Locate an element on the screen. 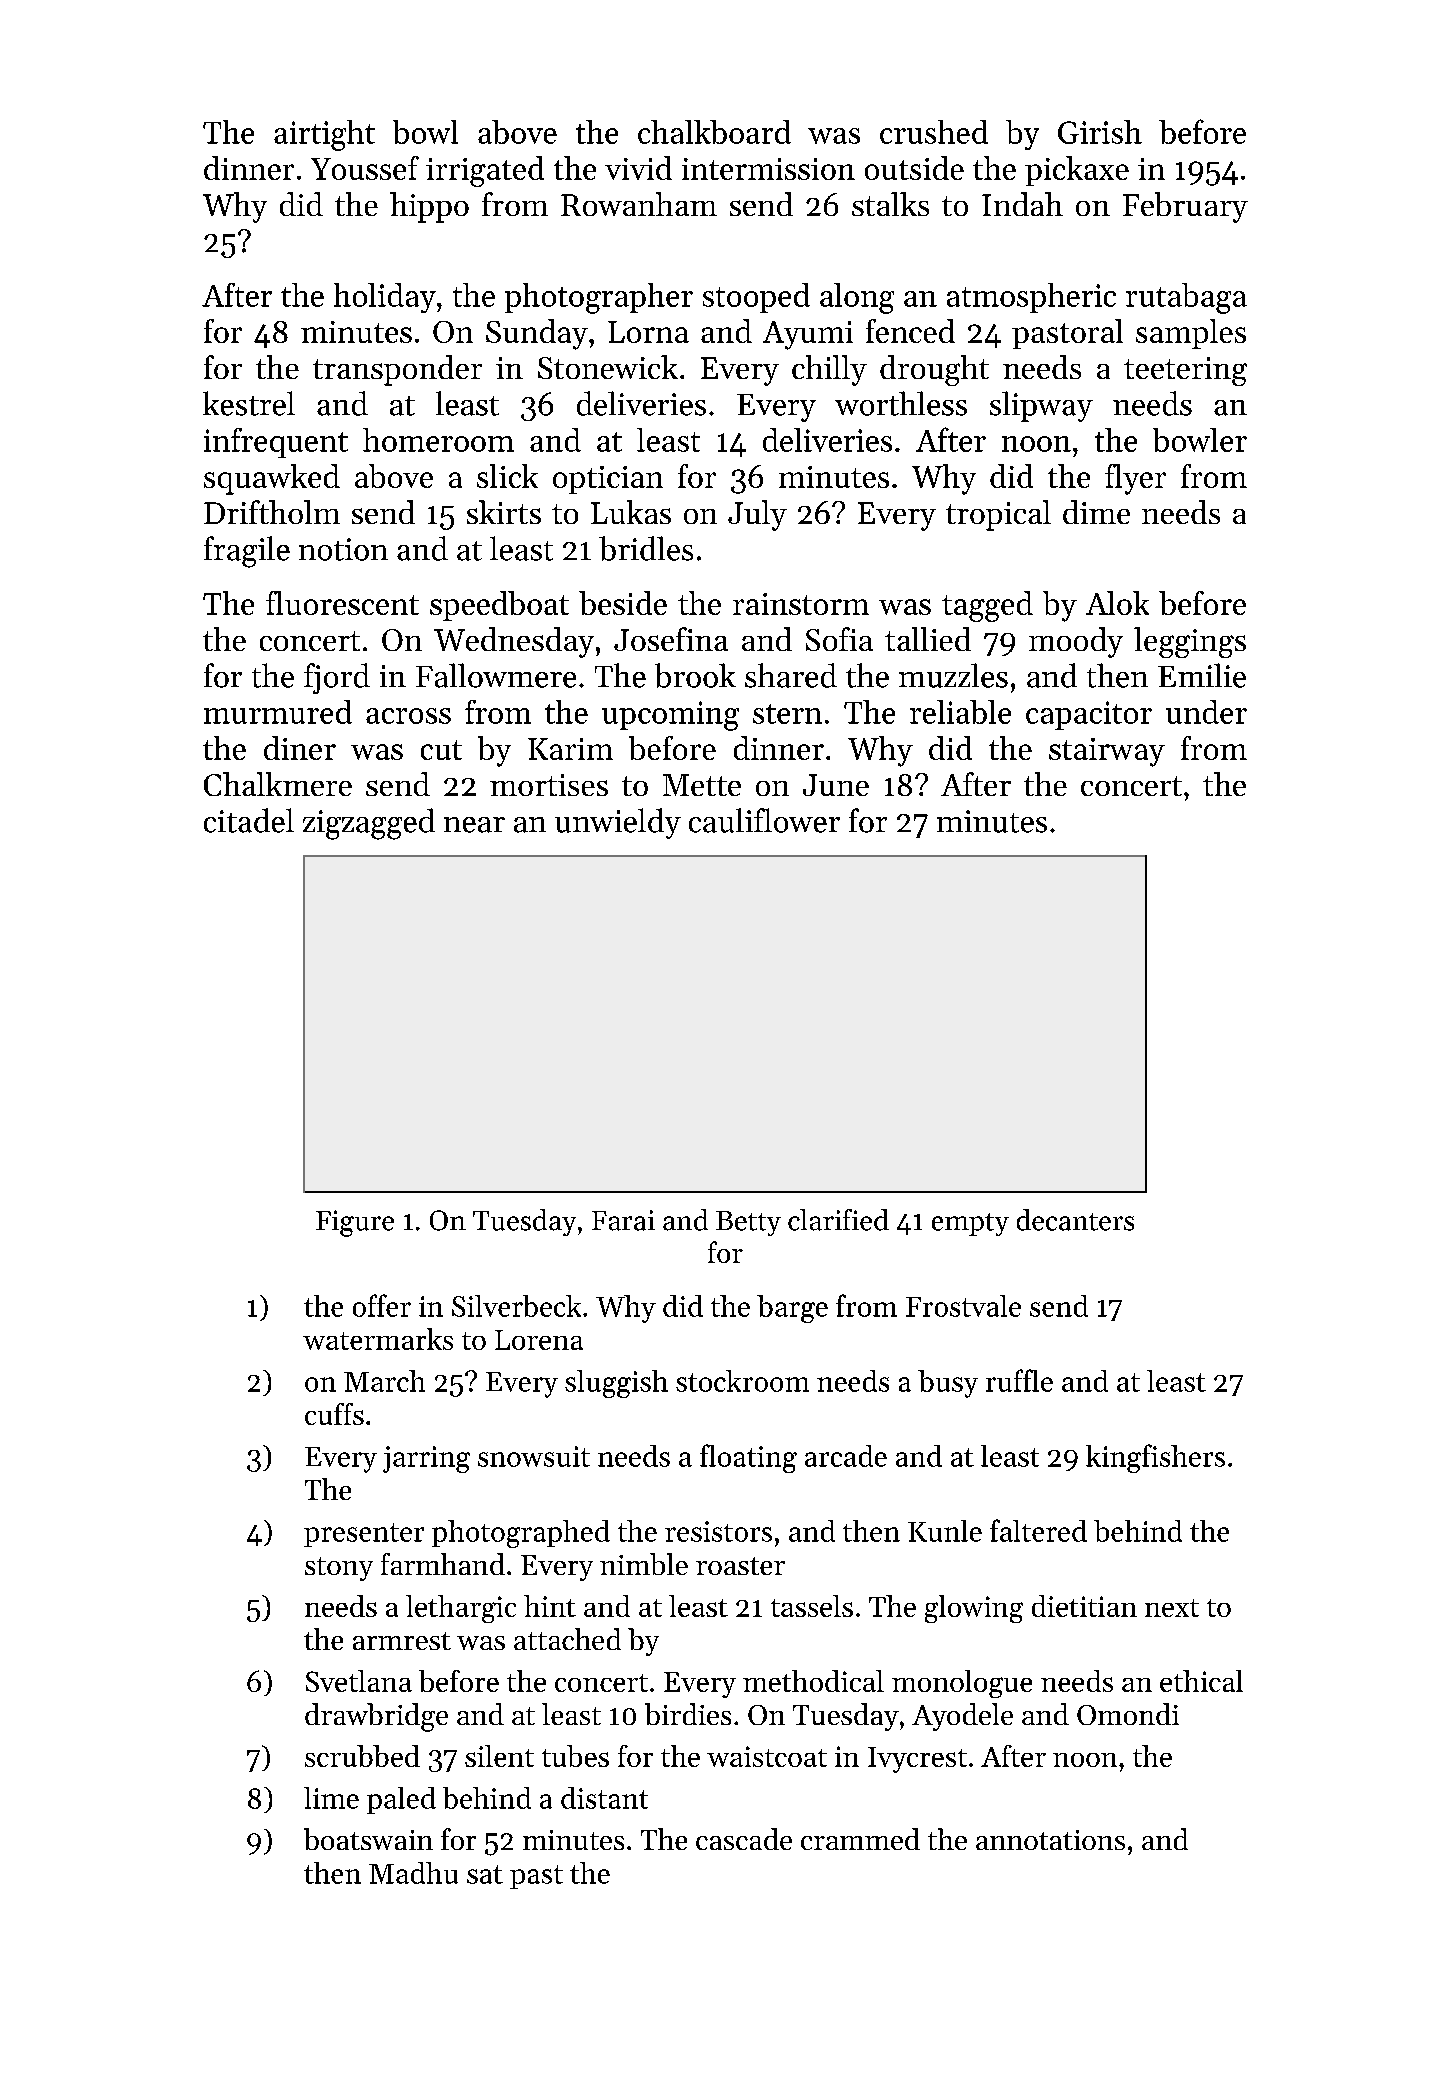 The width and height of the screenshot is (1450, 2100). airtight is located at coordinates (324, 135).
